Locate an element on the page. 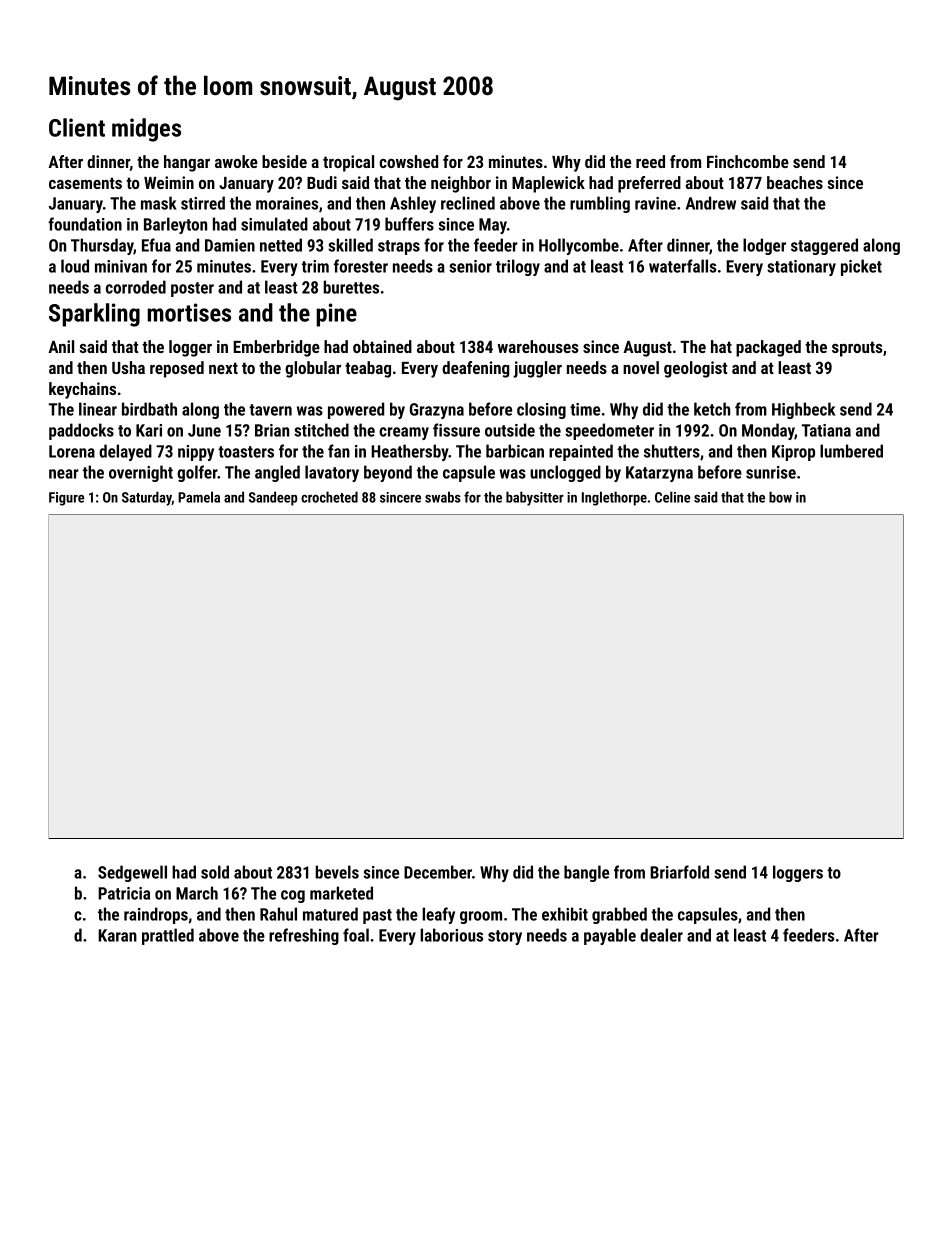 The width and height of the document is (952, 1233). Finchcombe is located at coordinates (748, 161).
